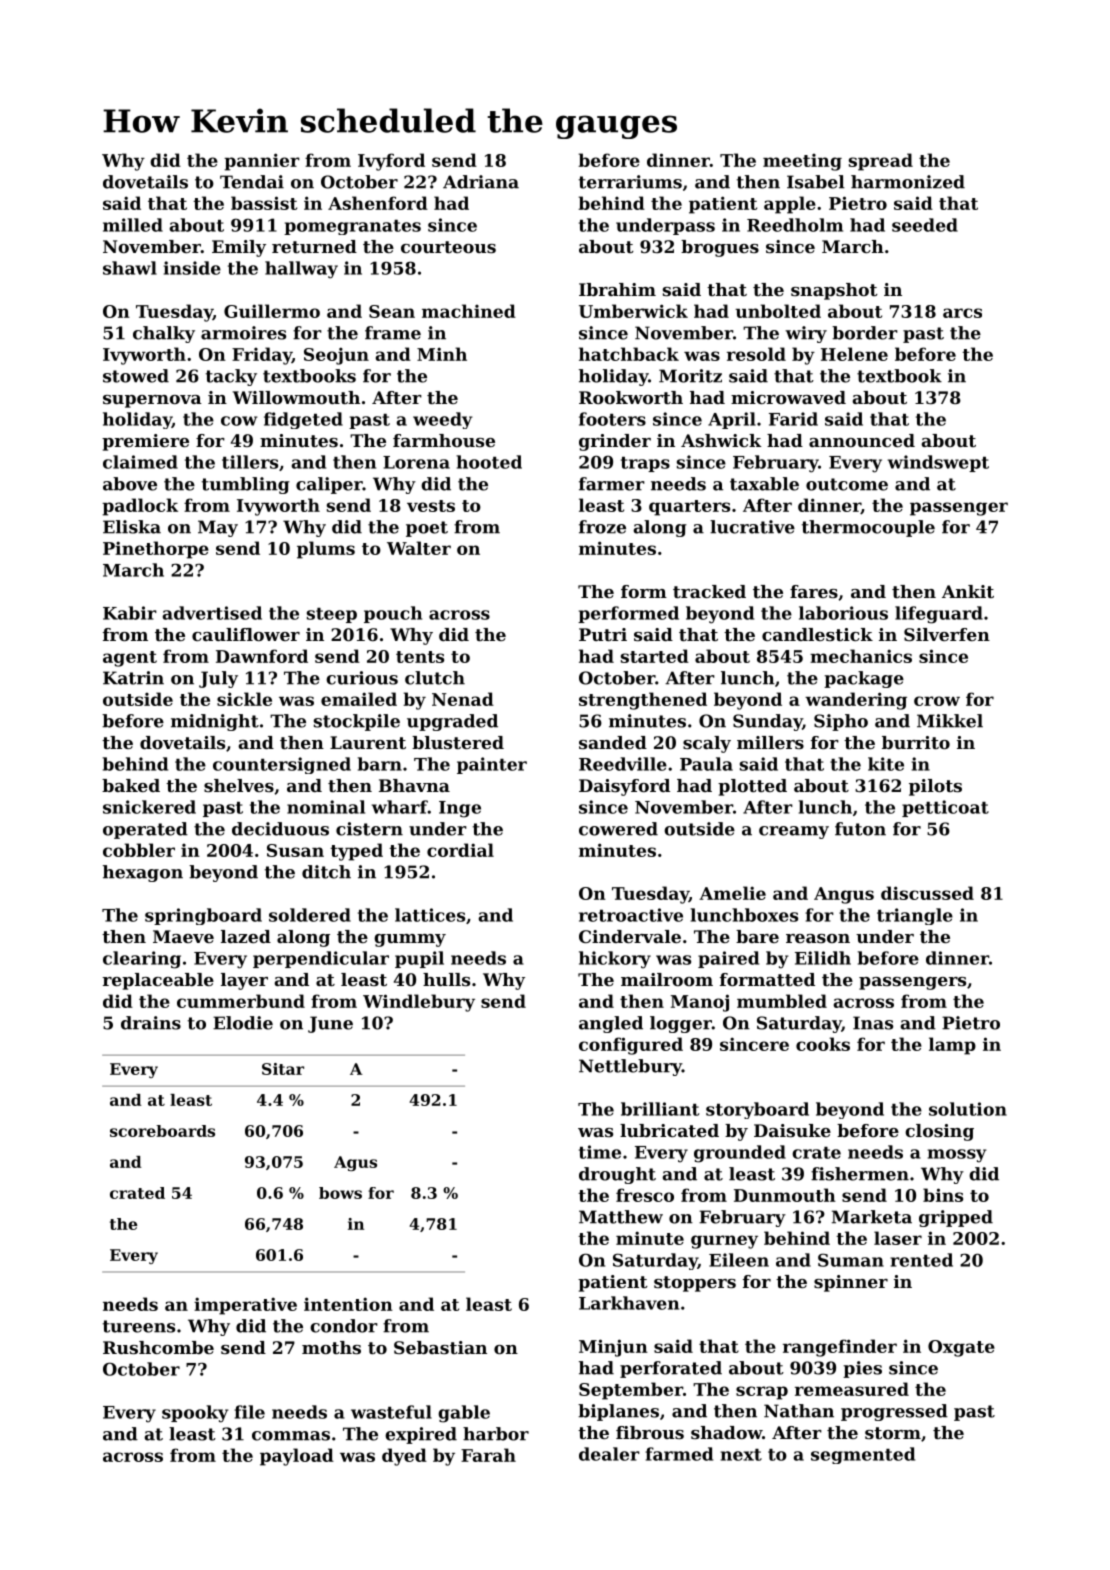 This image has width=1110, height=1570. Describe the element at coordinates (792, 1130) in the image. I see `Daisuke` at that location.
